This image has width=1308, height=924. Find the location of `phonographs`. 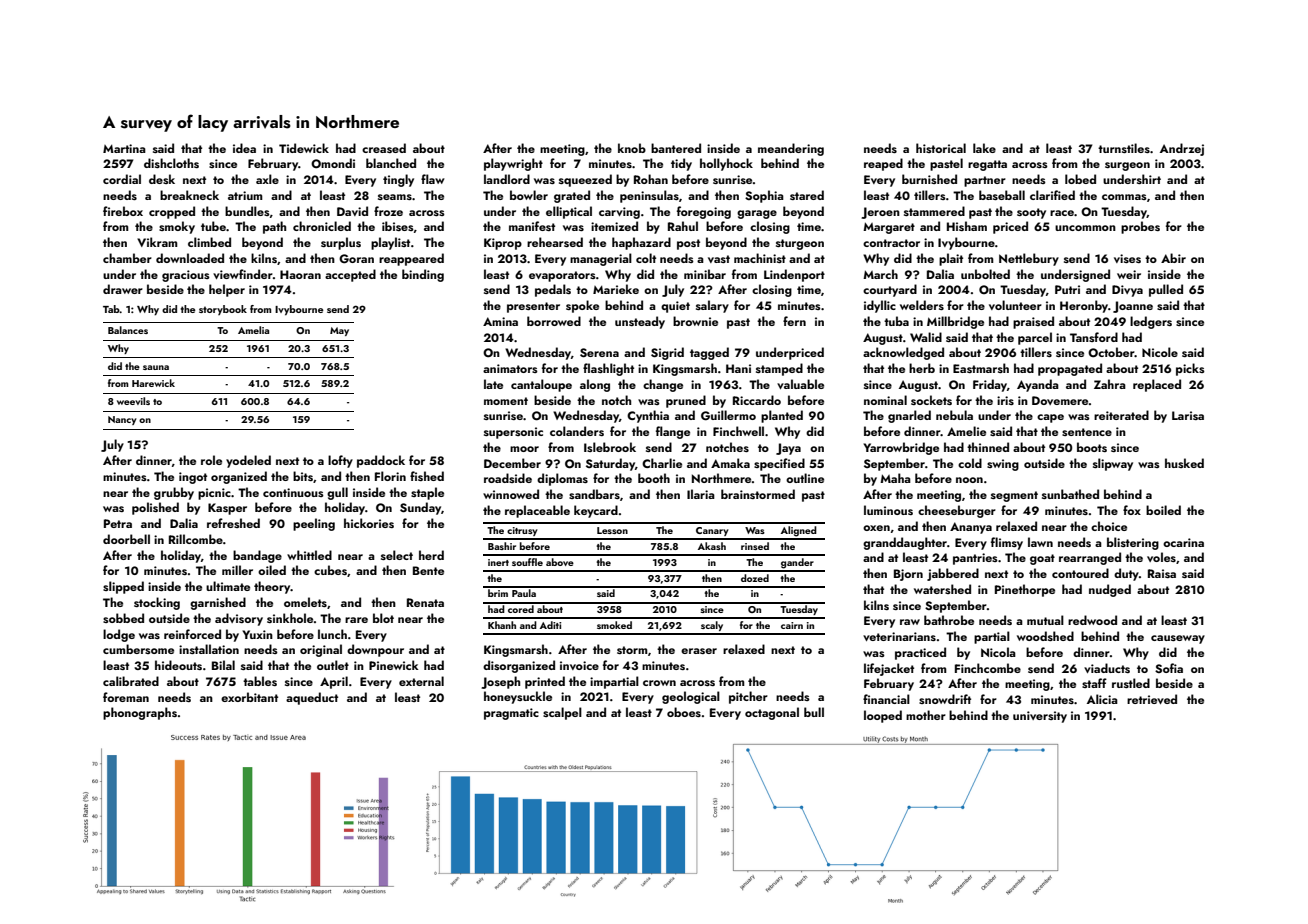

phonographs is located at coordinates (140, 713).
